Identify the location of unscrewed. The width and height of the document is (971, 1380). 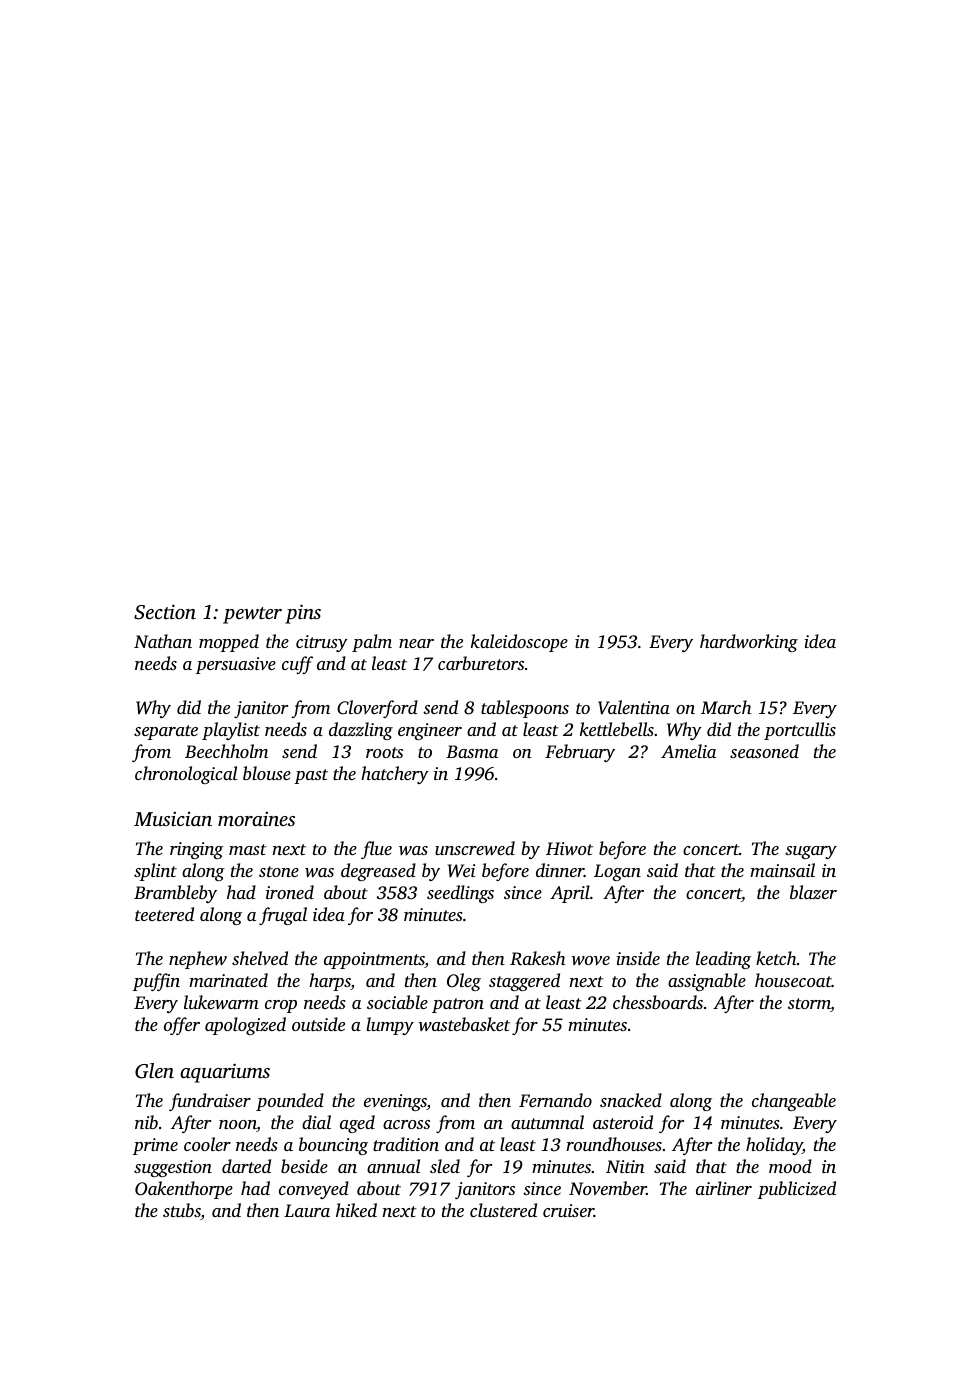
(475, 848).
